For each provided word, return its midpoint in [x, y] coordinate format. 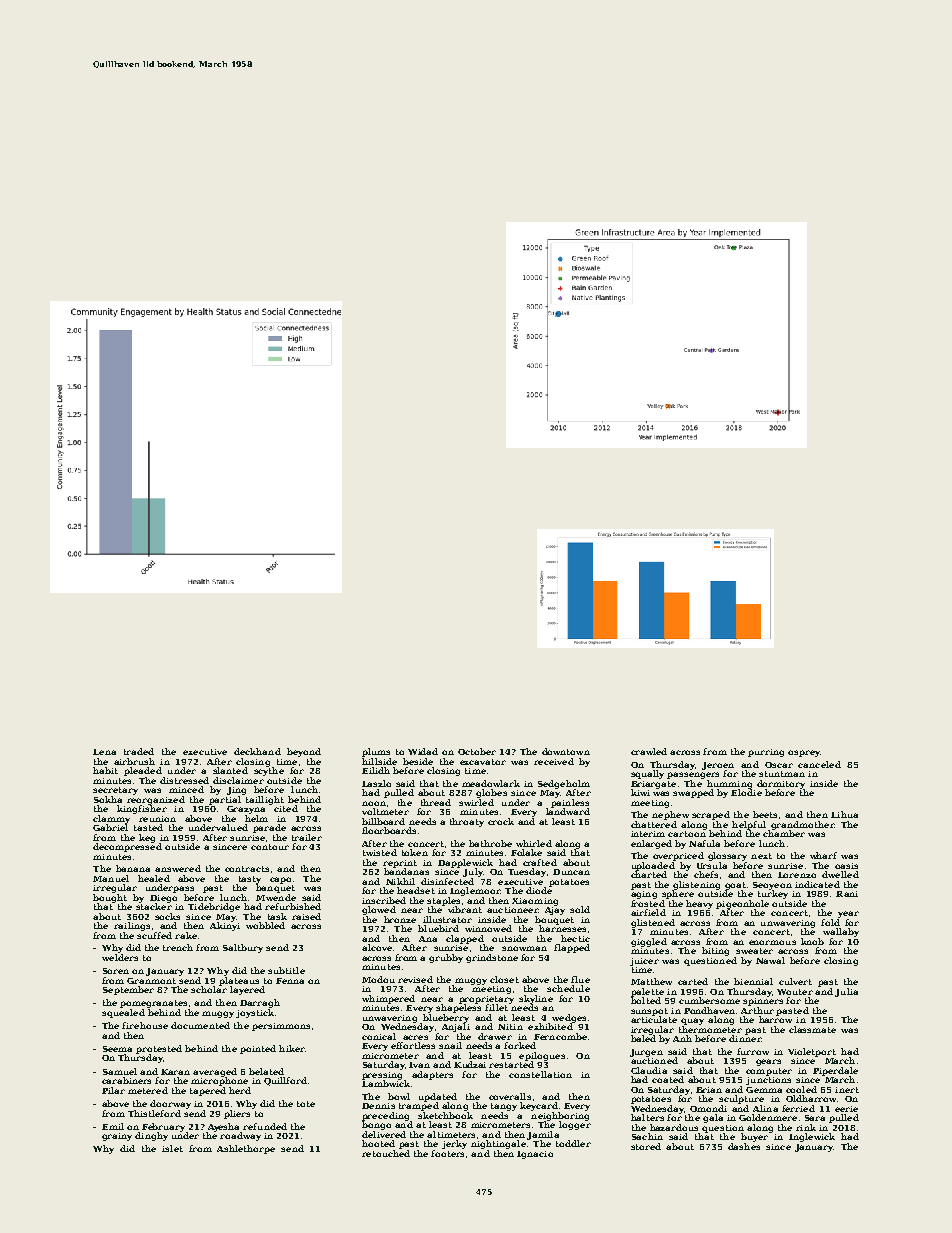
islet [172, 1148]
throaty [467, 822]
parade [269, 828]
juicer [644, 962]
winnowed [488, 928]
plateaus [239, 981]
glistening [696, 885]
